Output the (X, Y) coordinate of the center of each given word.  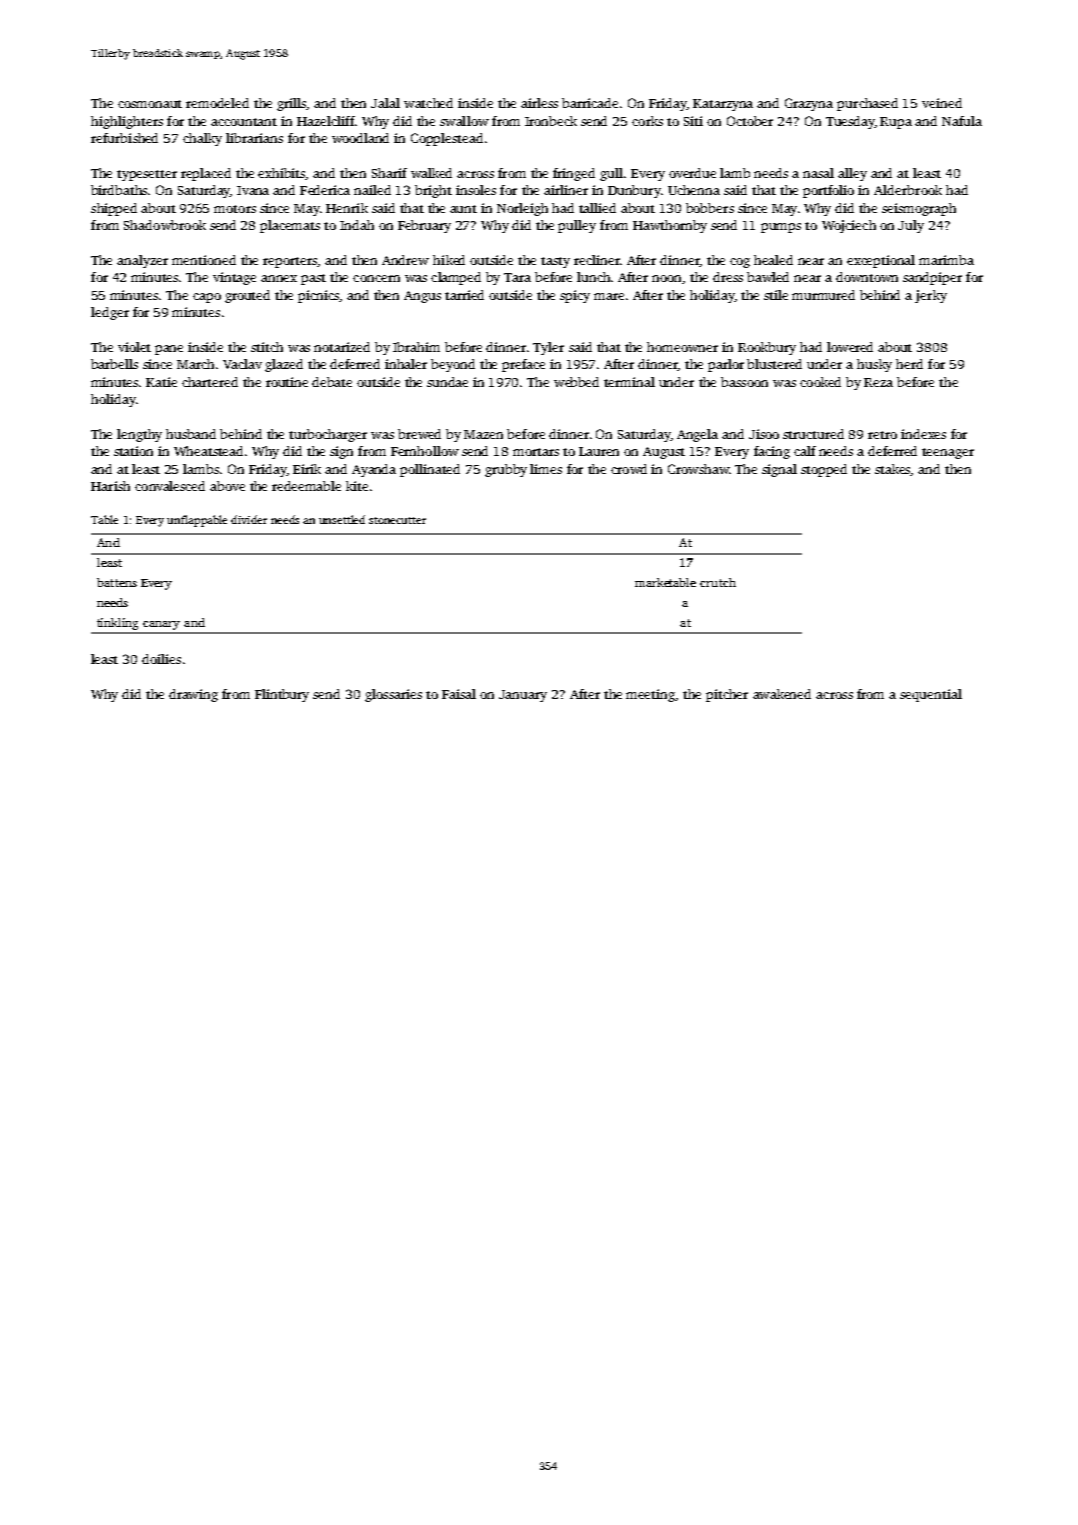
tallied (597, 208)
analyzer (142, 261)
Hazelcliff (326, 121)
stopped (824, 470)
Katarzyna (723, 105)
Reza (878, 382)
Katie (161, 382)
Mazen (483, 434)
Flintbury (282, 695)
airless (539, 103)
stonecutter (397, 520)
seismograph (919, 209)
